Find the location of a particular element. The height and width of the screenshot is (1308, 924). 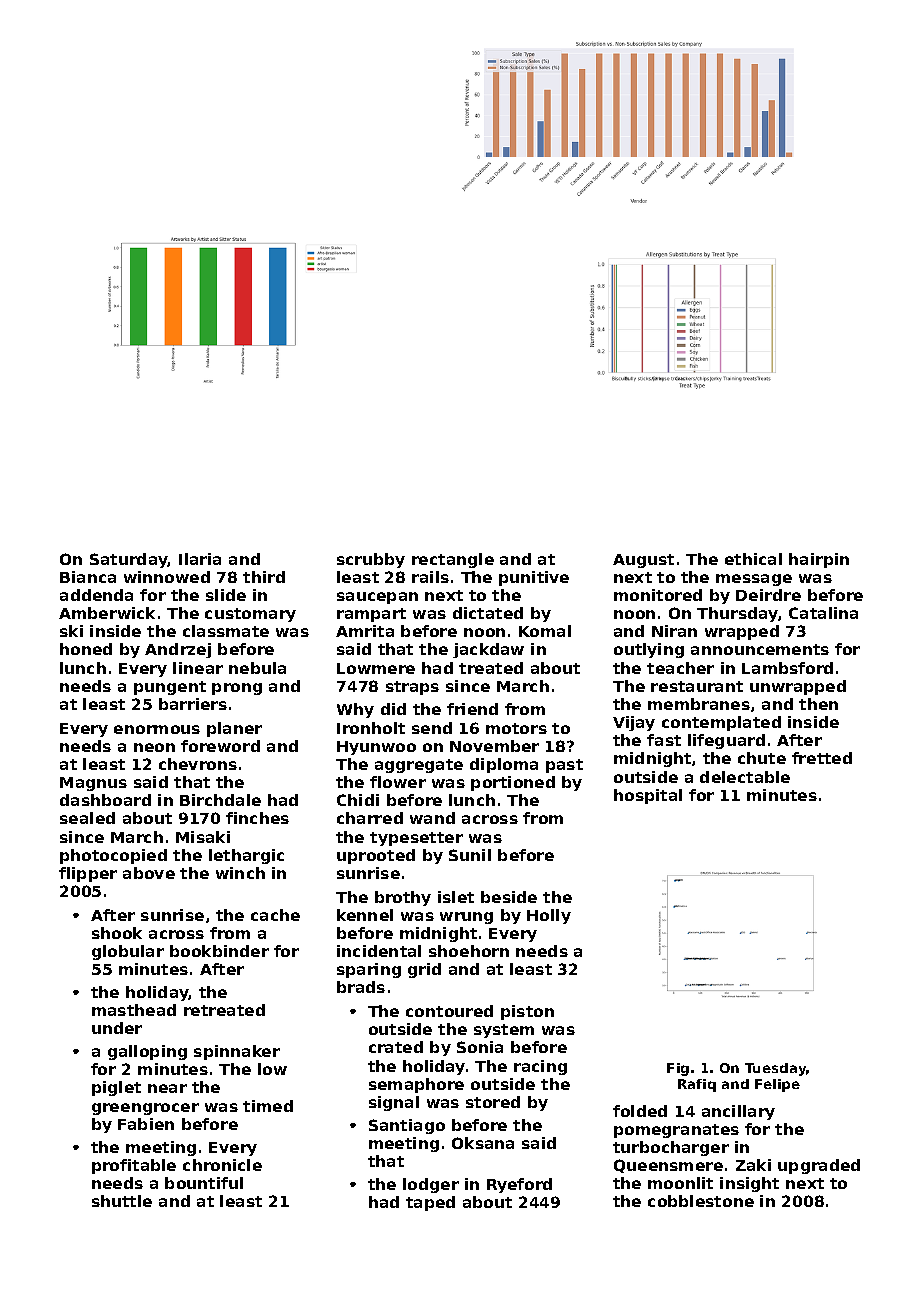

Holly is located at coordinates (549, 916).
